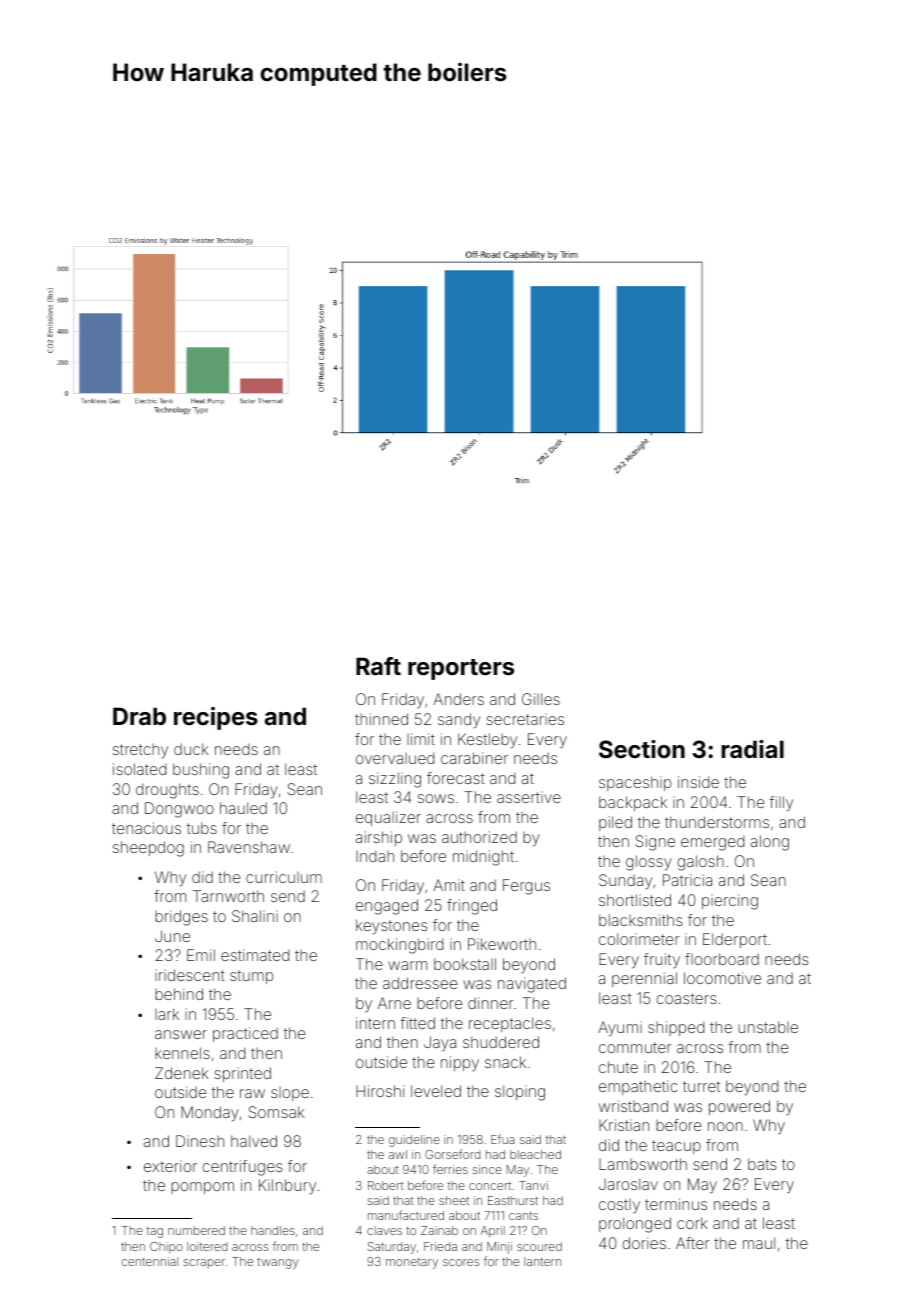  Describe the element at coordinates (686, 998) in the screenshot. I see `coasters` at that location.
